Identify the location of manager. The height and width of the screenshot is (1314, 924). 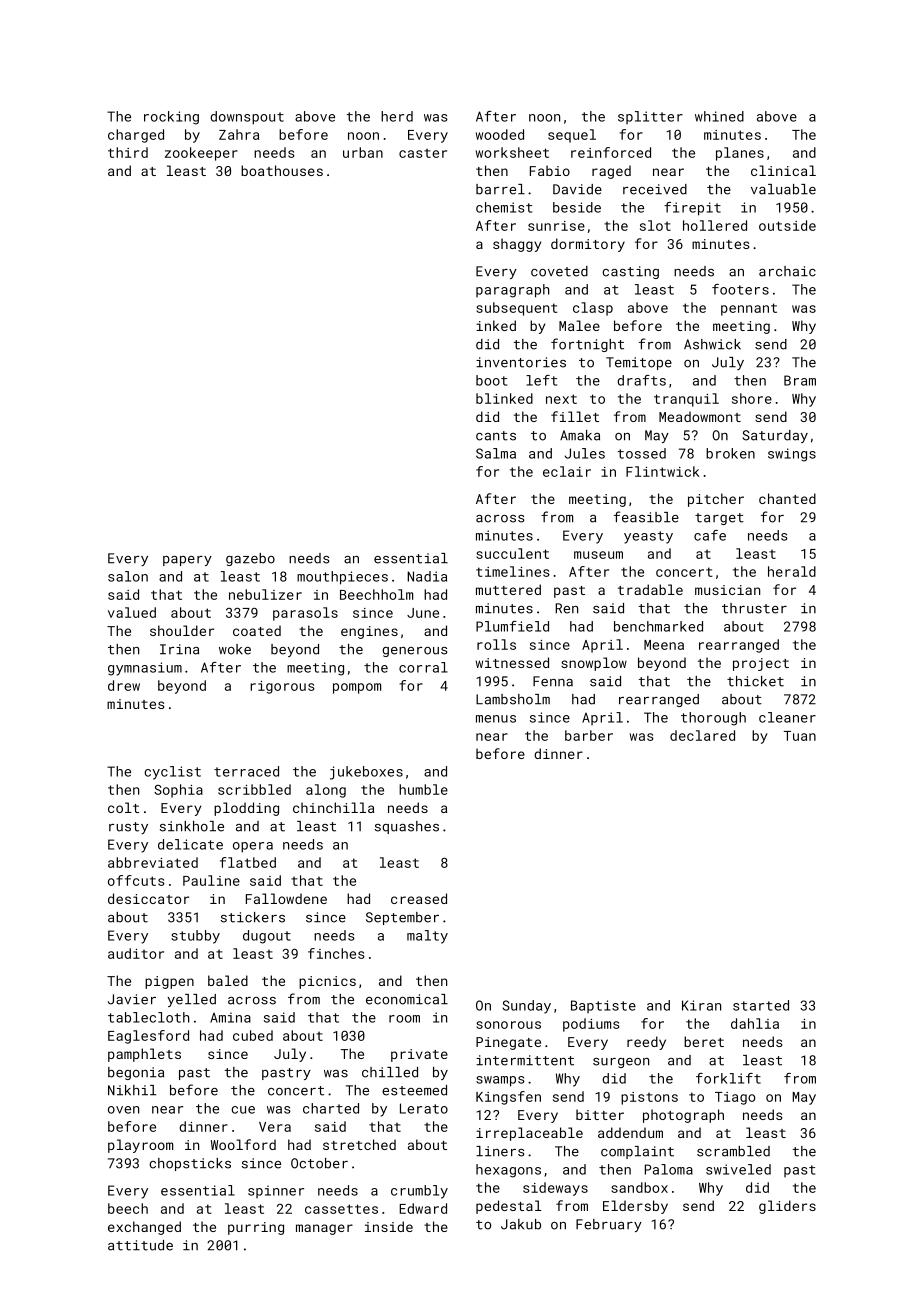
(324, 1229).
